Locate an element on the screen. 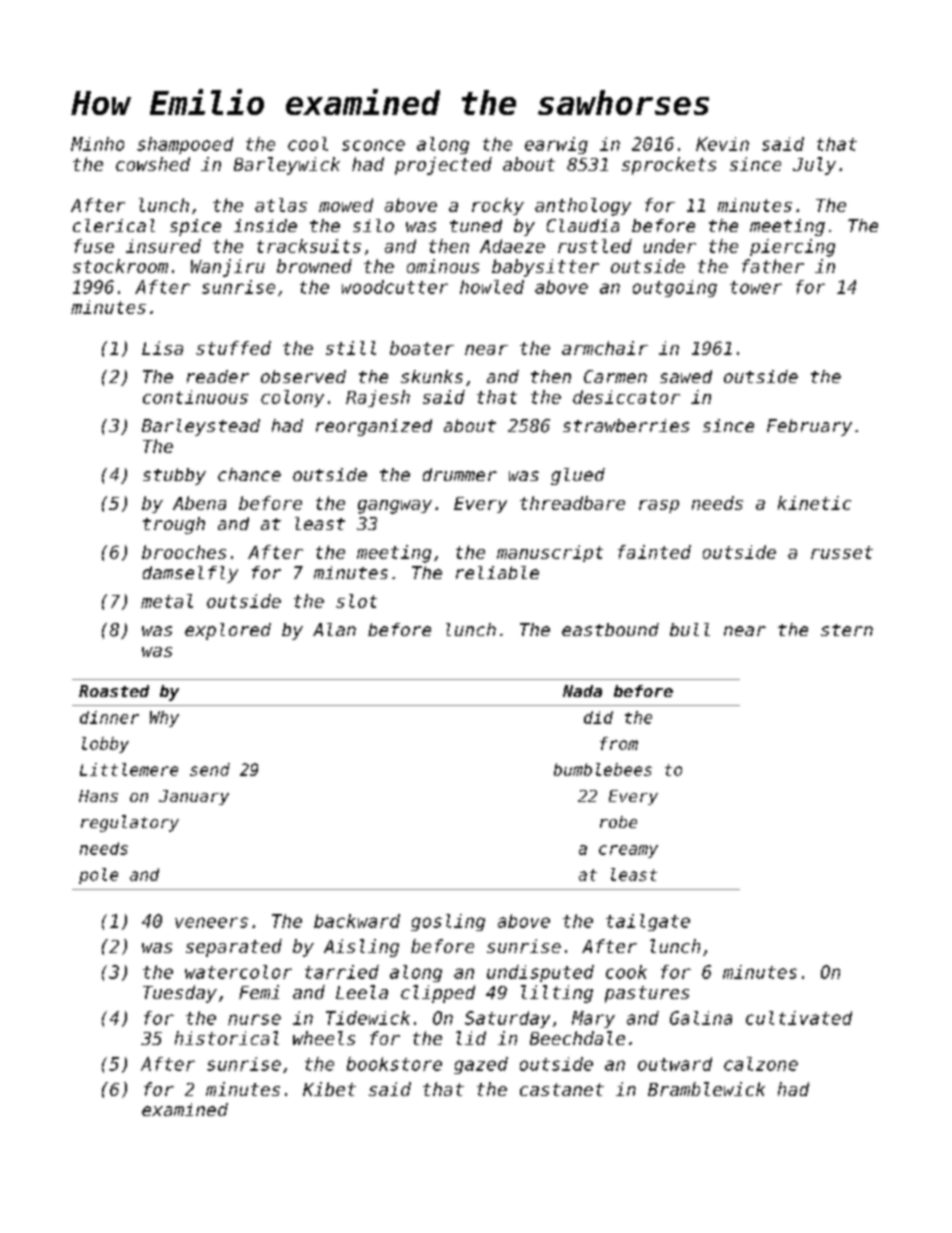  brooches is located at coordinates (184, 552).
